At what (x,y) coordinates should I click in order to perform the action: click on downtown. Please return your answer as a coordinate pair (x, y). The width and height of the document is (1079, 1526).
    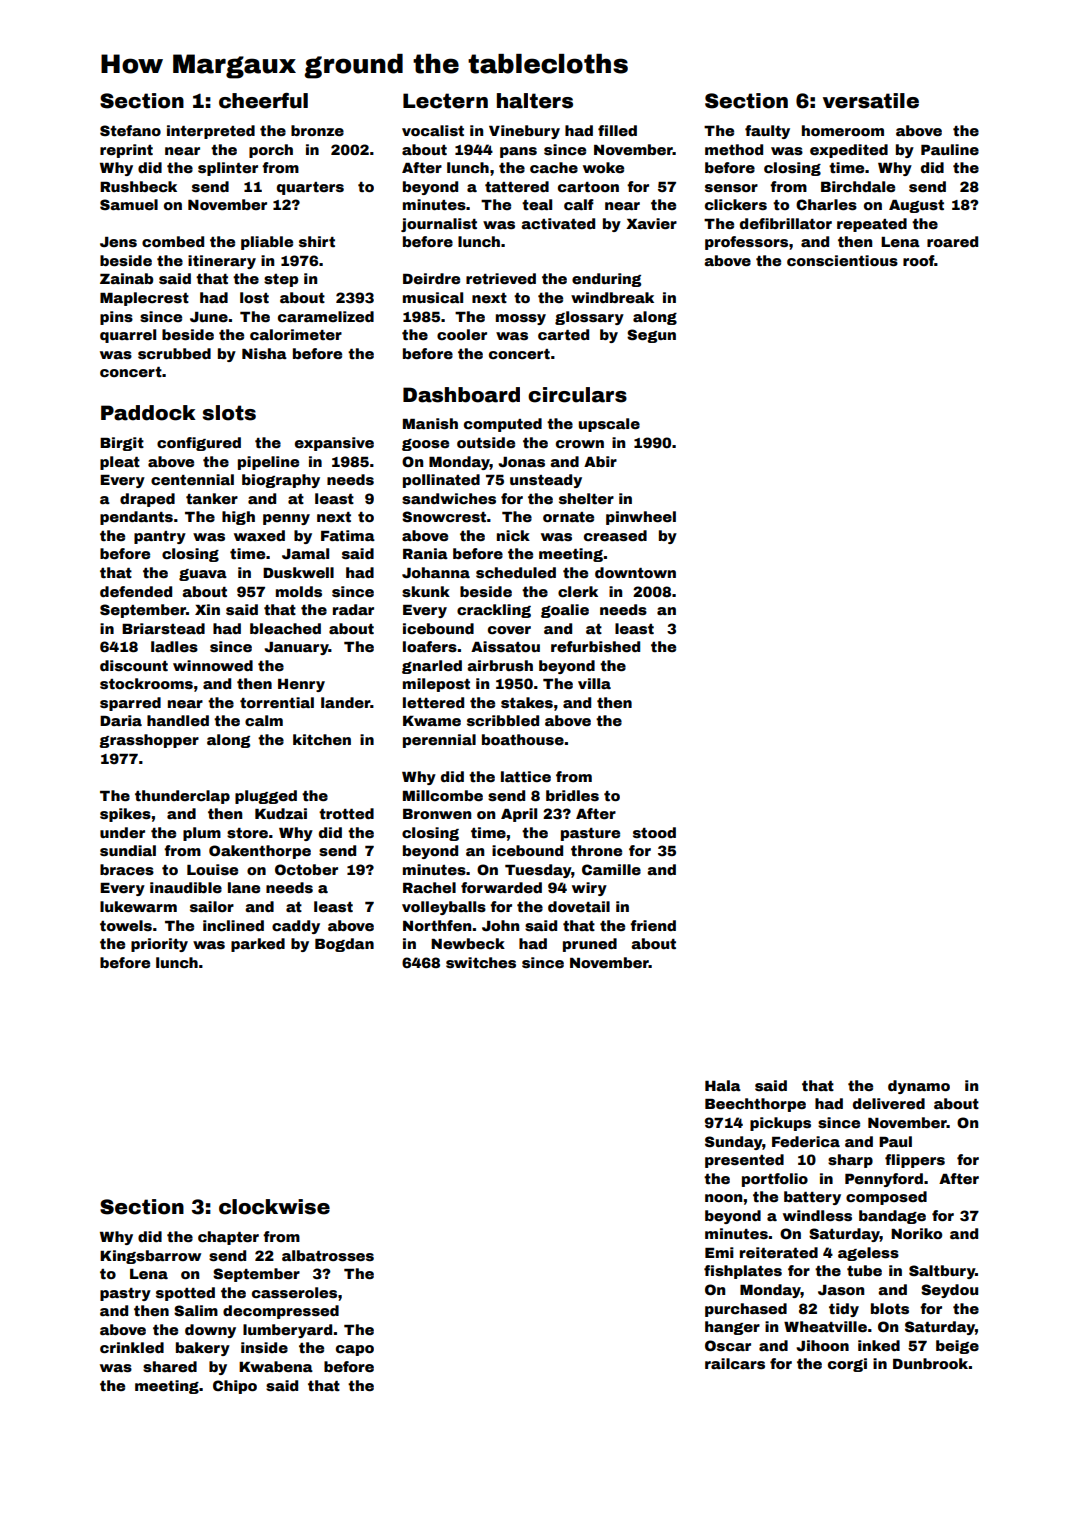
    Looking at the image, I should click on (635, 572).
